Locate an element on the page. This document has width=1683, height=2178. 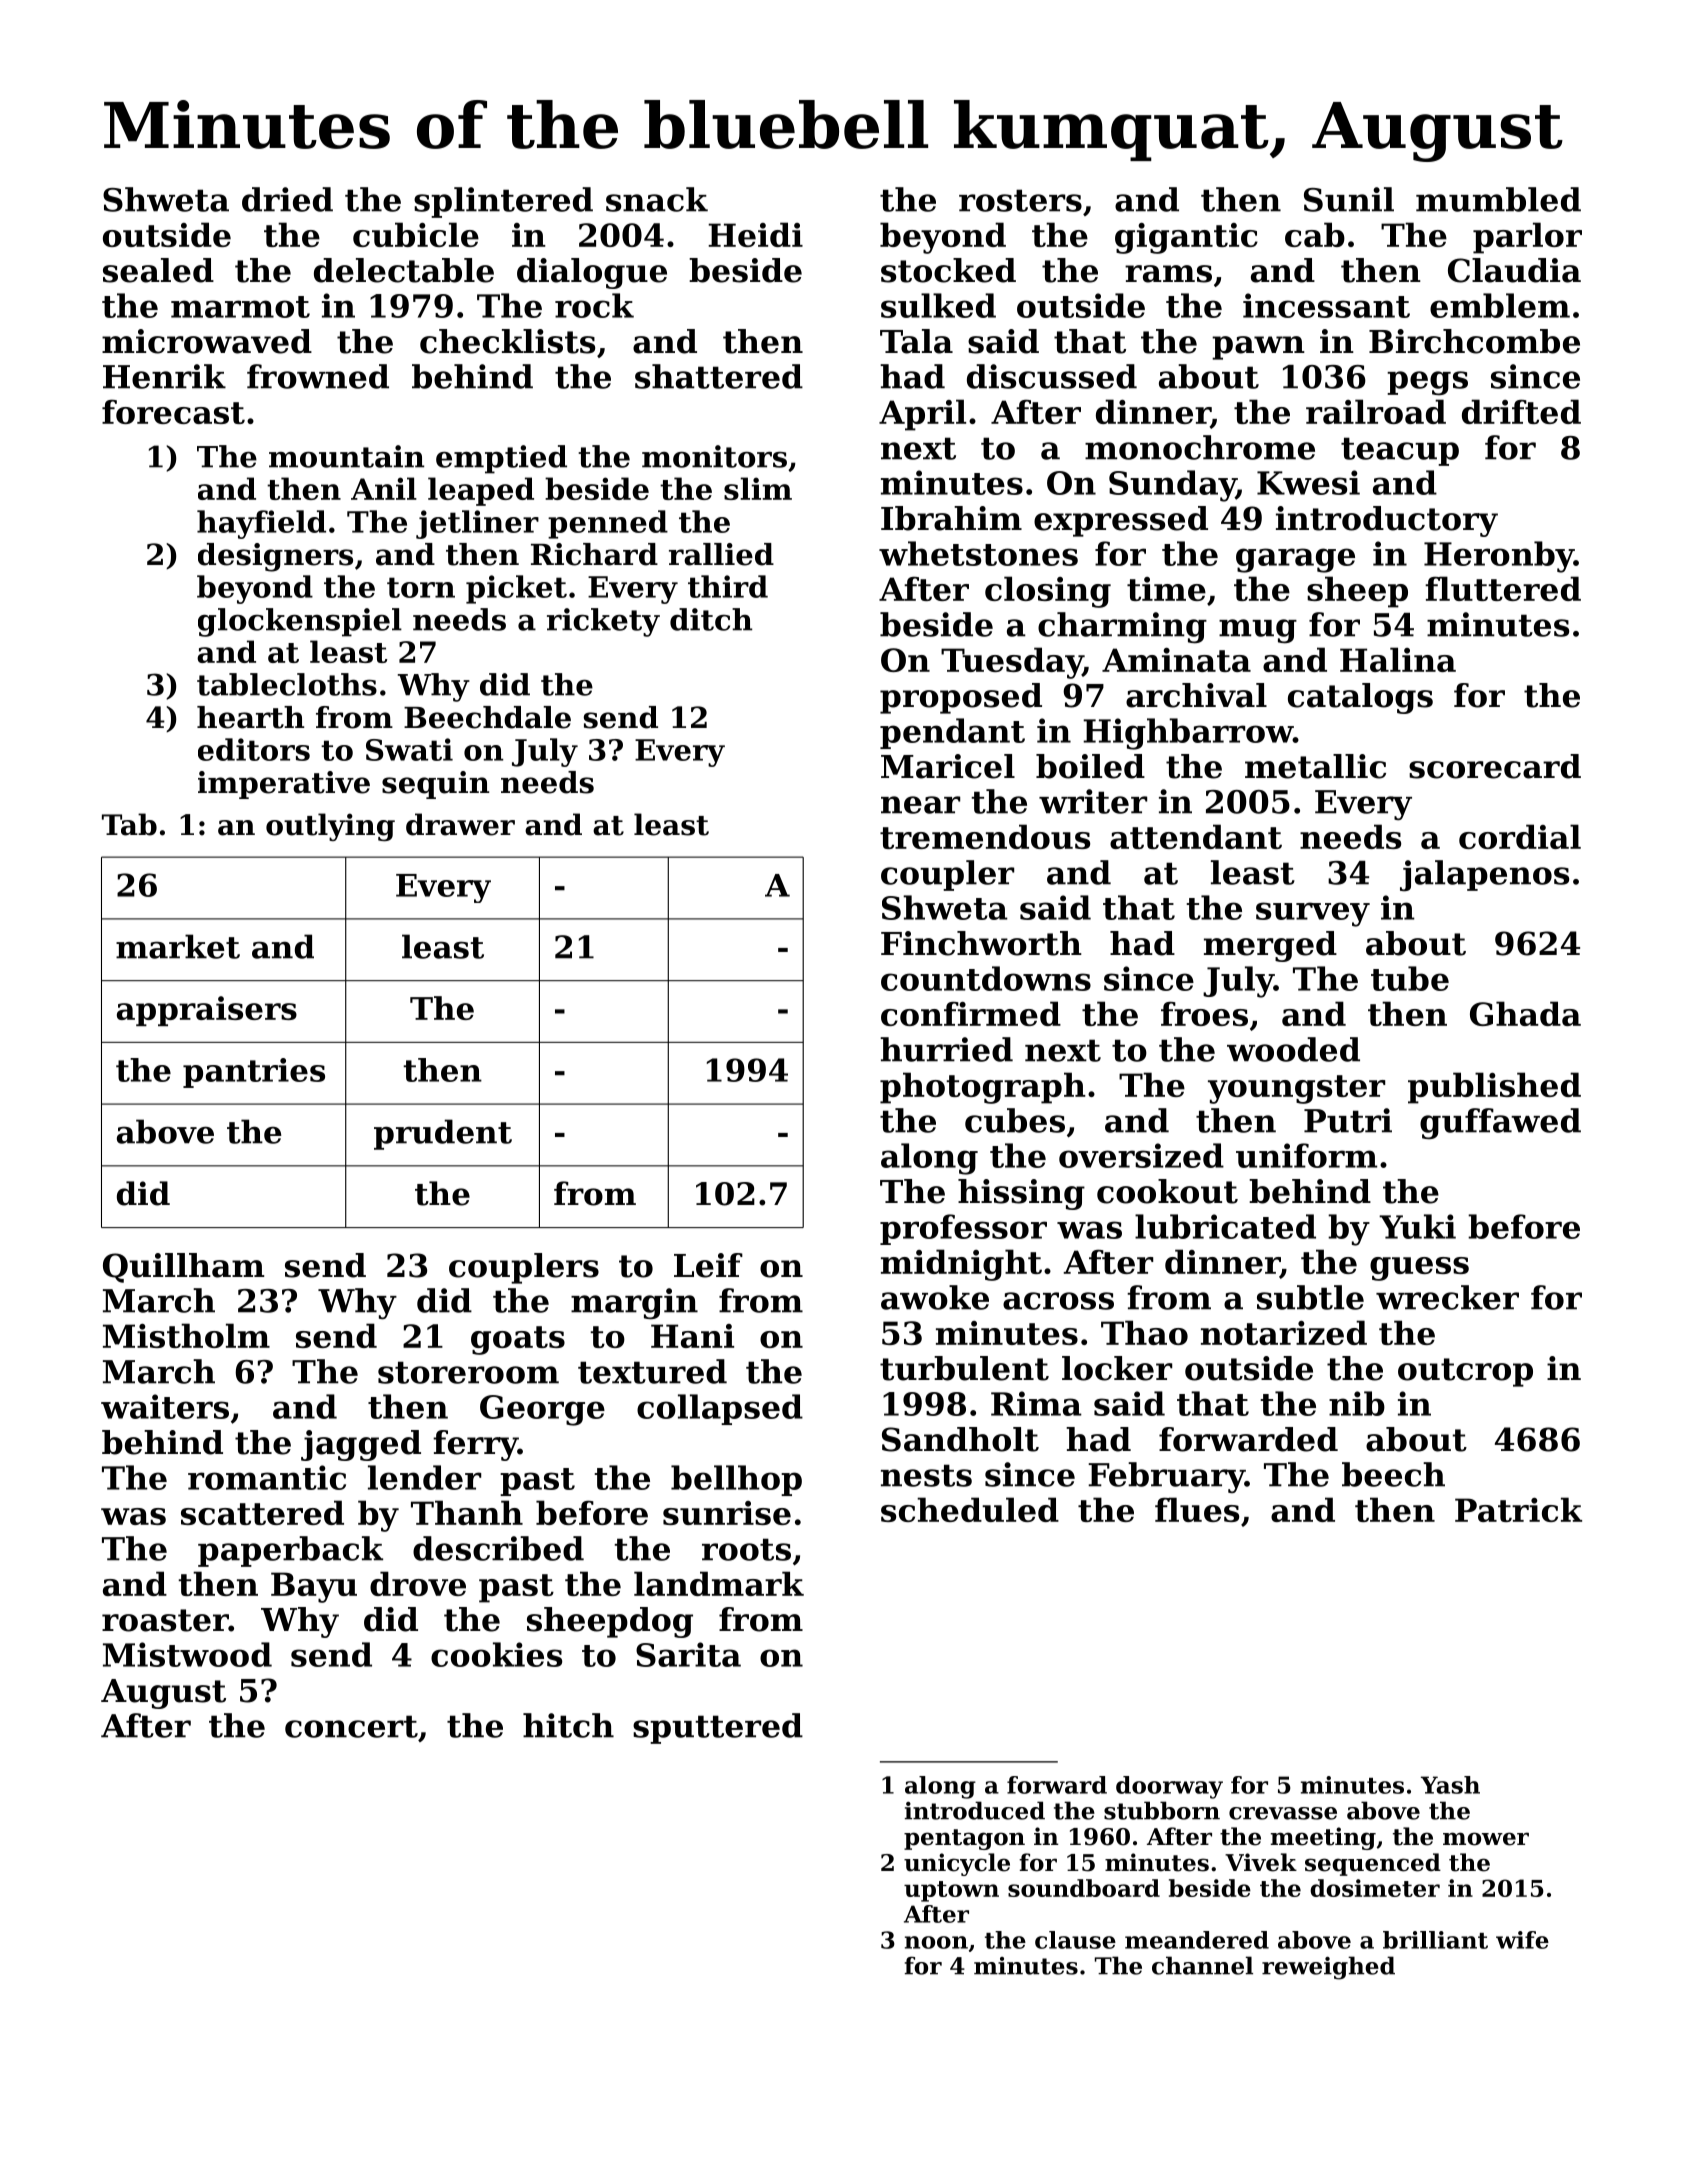
Rima is located at coordinates (1036, 1403).
